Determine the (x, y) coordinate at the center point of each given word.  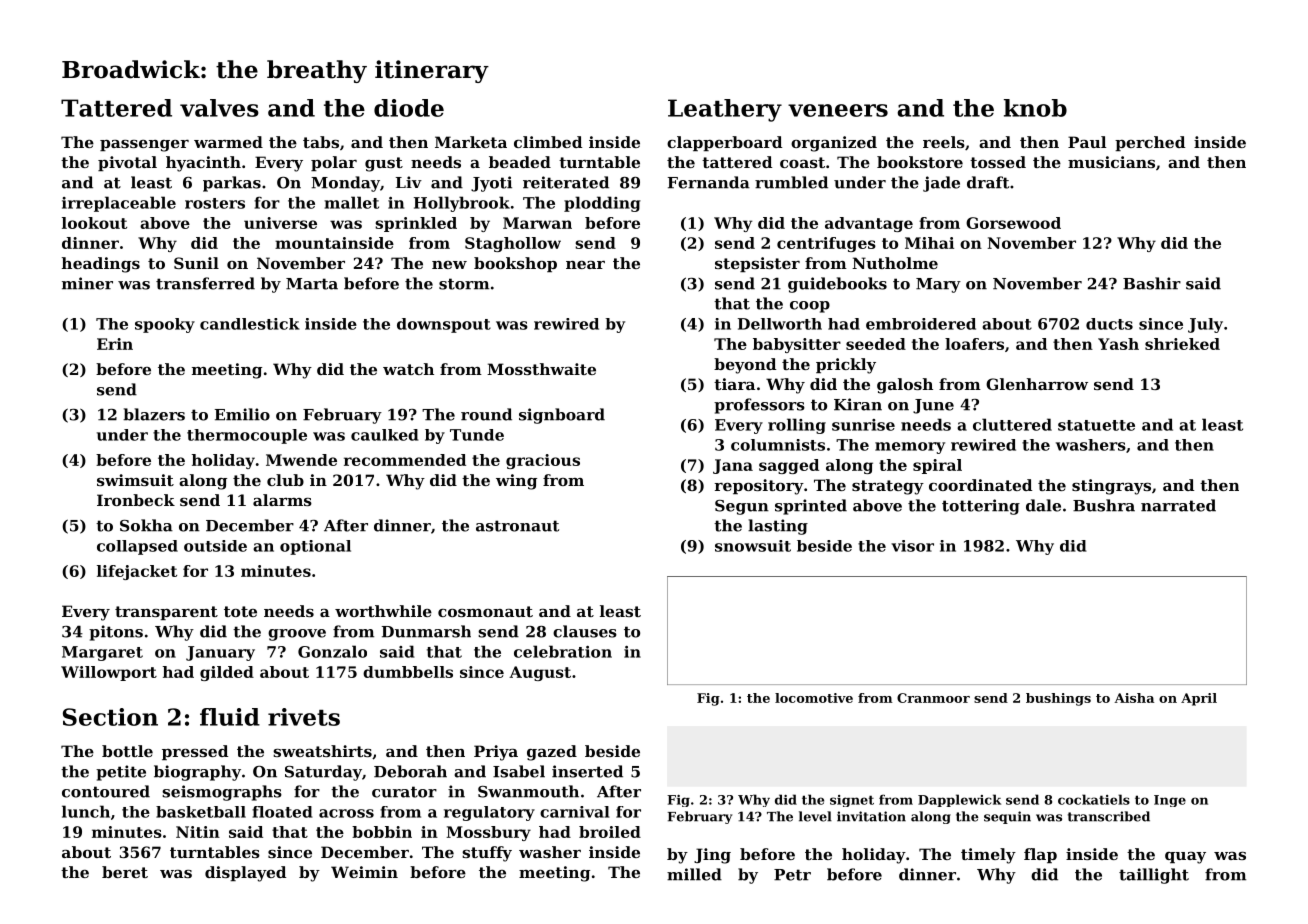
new (449, 265)
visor (912, 546)
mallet (351, 202)
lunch (86, 811)
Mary (938, 285)
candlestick (250, 324)
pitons (116, 633)
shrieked (1182, 344)
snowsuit (753, 546)
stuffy (487, 854)
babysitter (797, 345)
